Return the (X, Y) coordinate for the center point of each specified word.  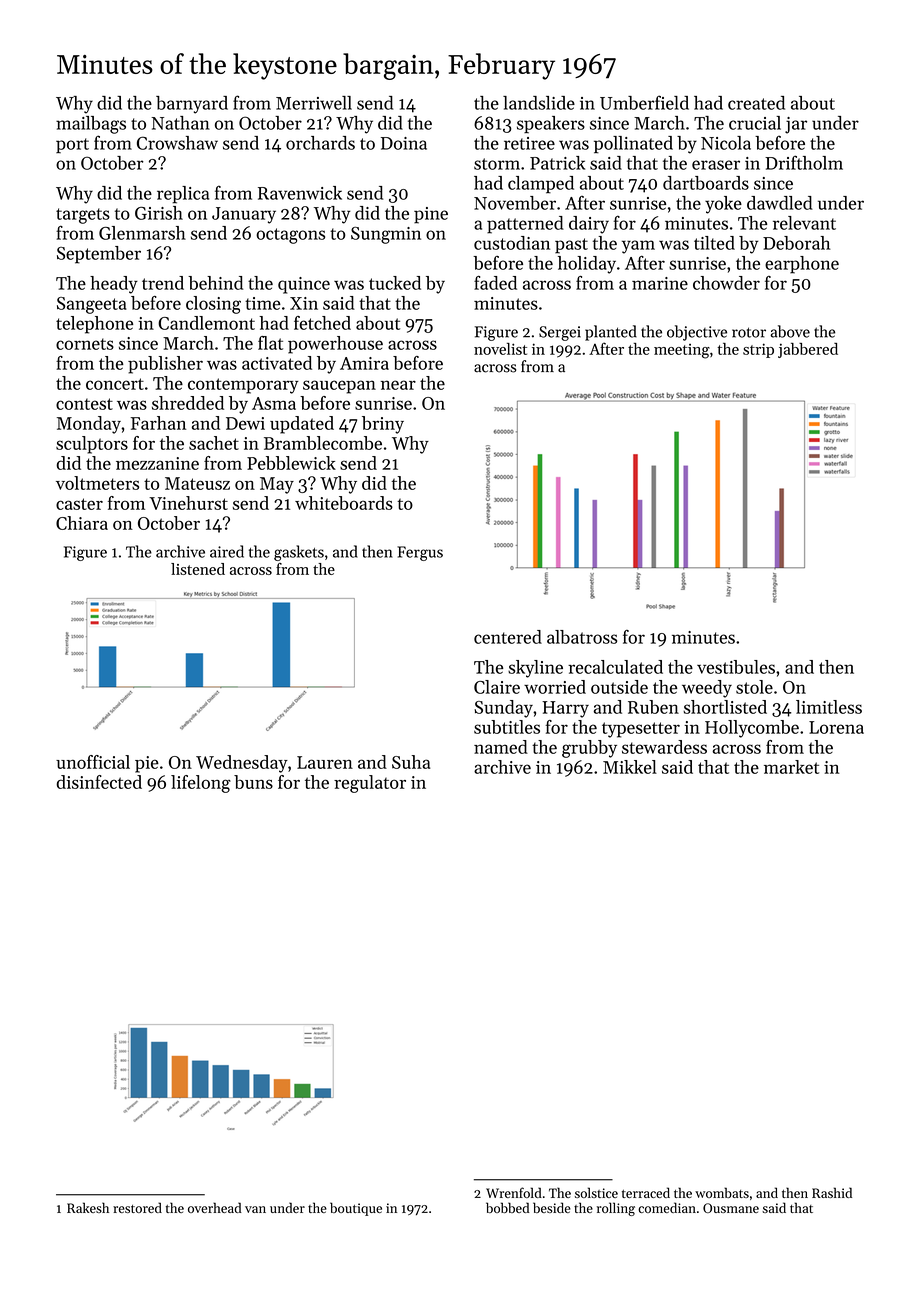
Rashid (832, 1192)
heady (114, 285)
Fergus (420, 553)
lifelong (201, 784)
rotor (749, 332)
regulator (370, 784)
